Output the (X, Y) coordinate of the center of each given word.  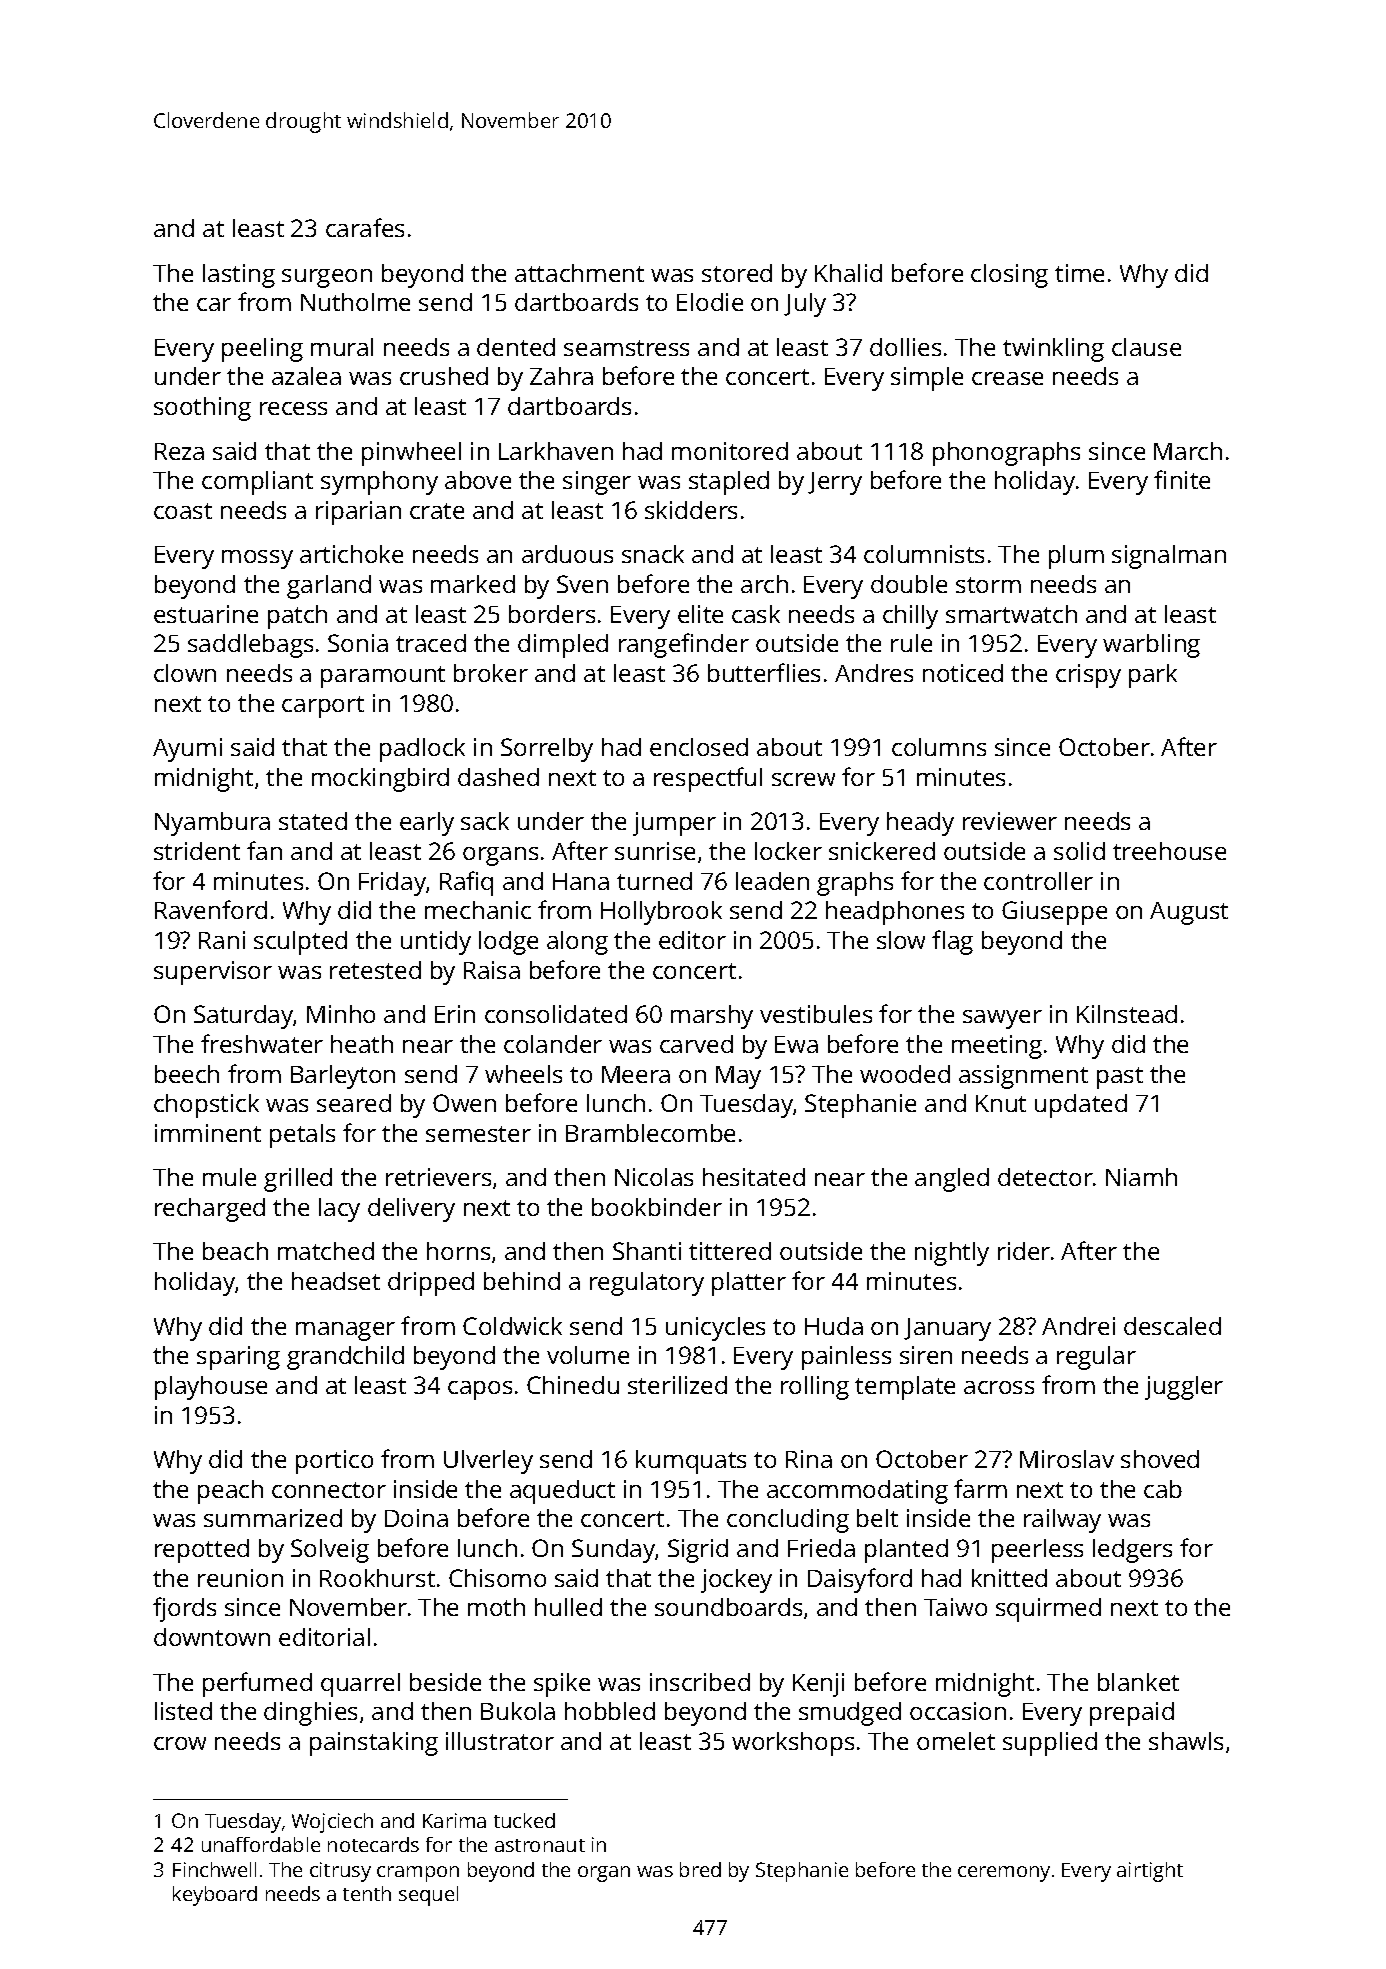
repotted (202, 1551)
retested (375, 970)
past (1120, 1078)
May (738, 1077)
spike (562, 1685)
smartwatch (1011, 614)
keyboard (215, 1896)
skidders (691, 510)
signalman (1169, 557)
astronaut (540, 1845)
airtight (1150, 1872)
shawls (1186, 1741)
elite (700, 614)
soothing (202, 409)
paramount (383, 677)
